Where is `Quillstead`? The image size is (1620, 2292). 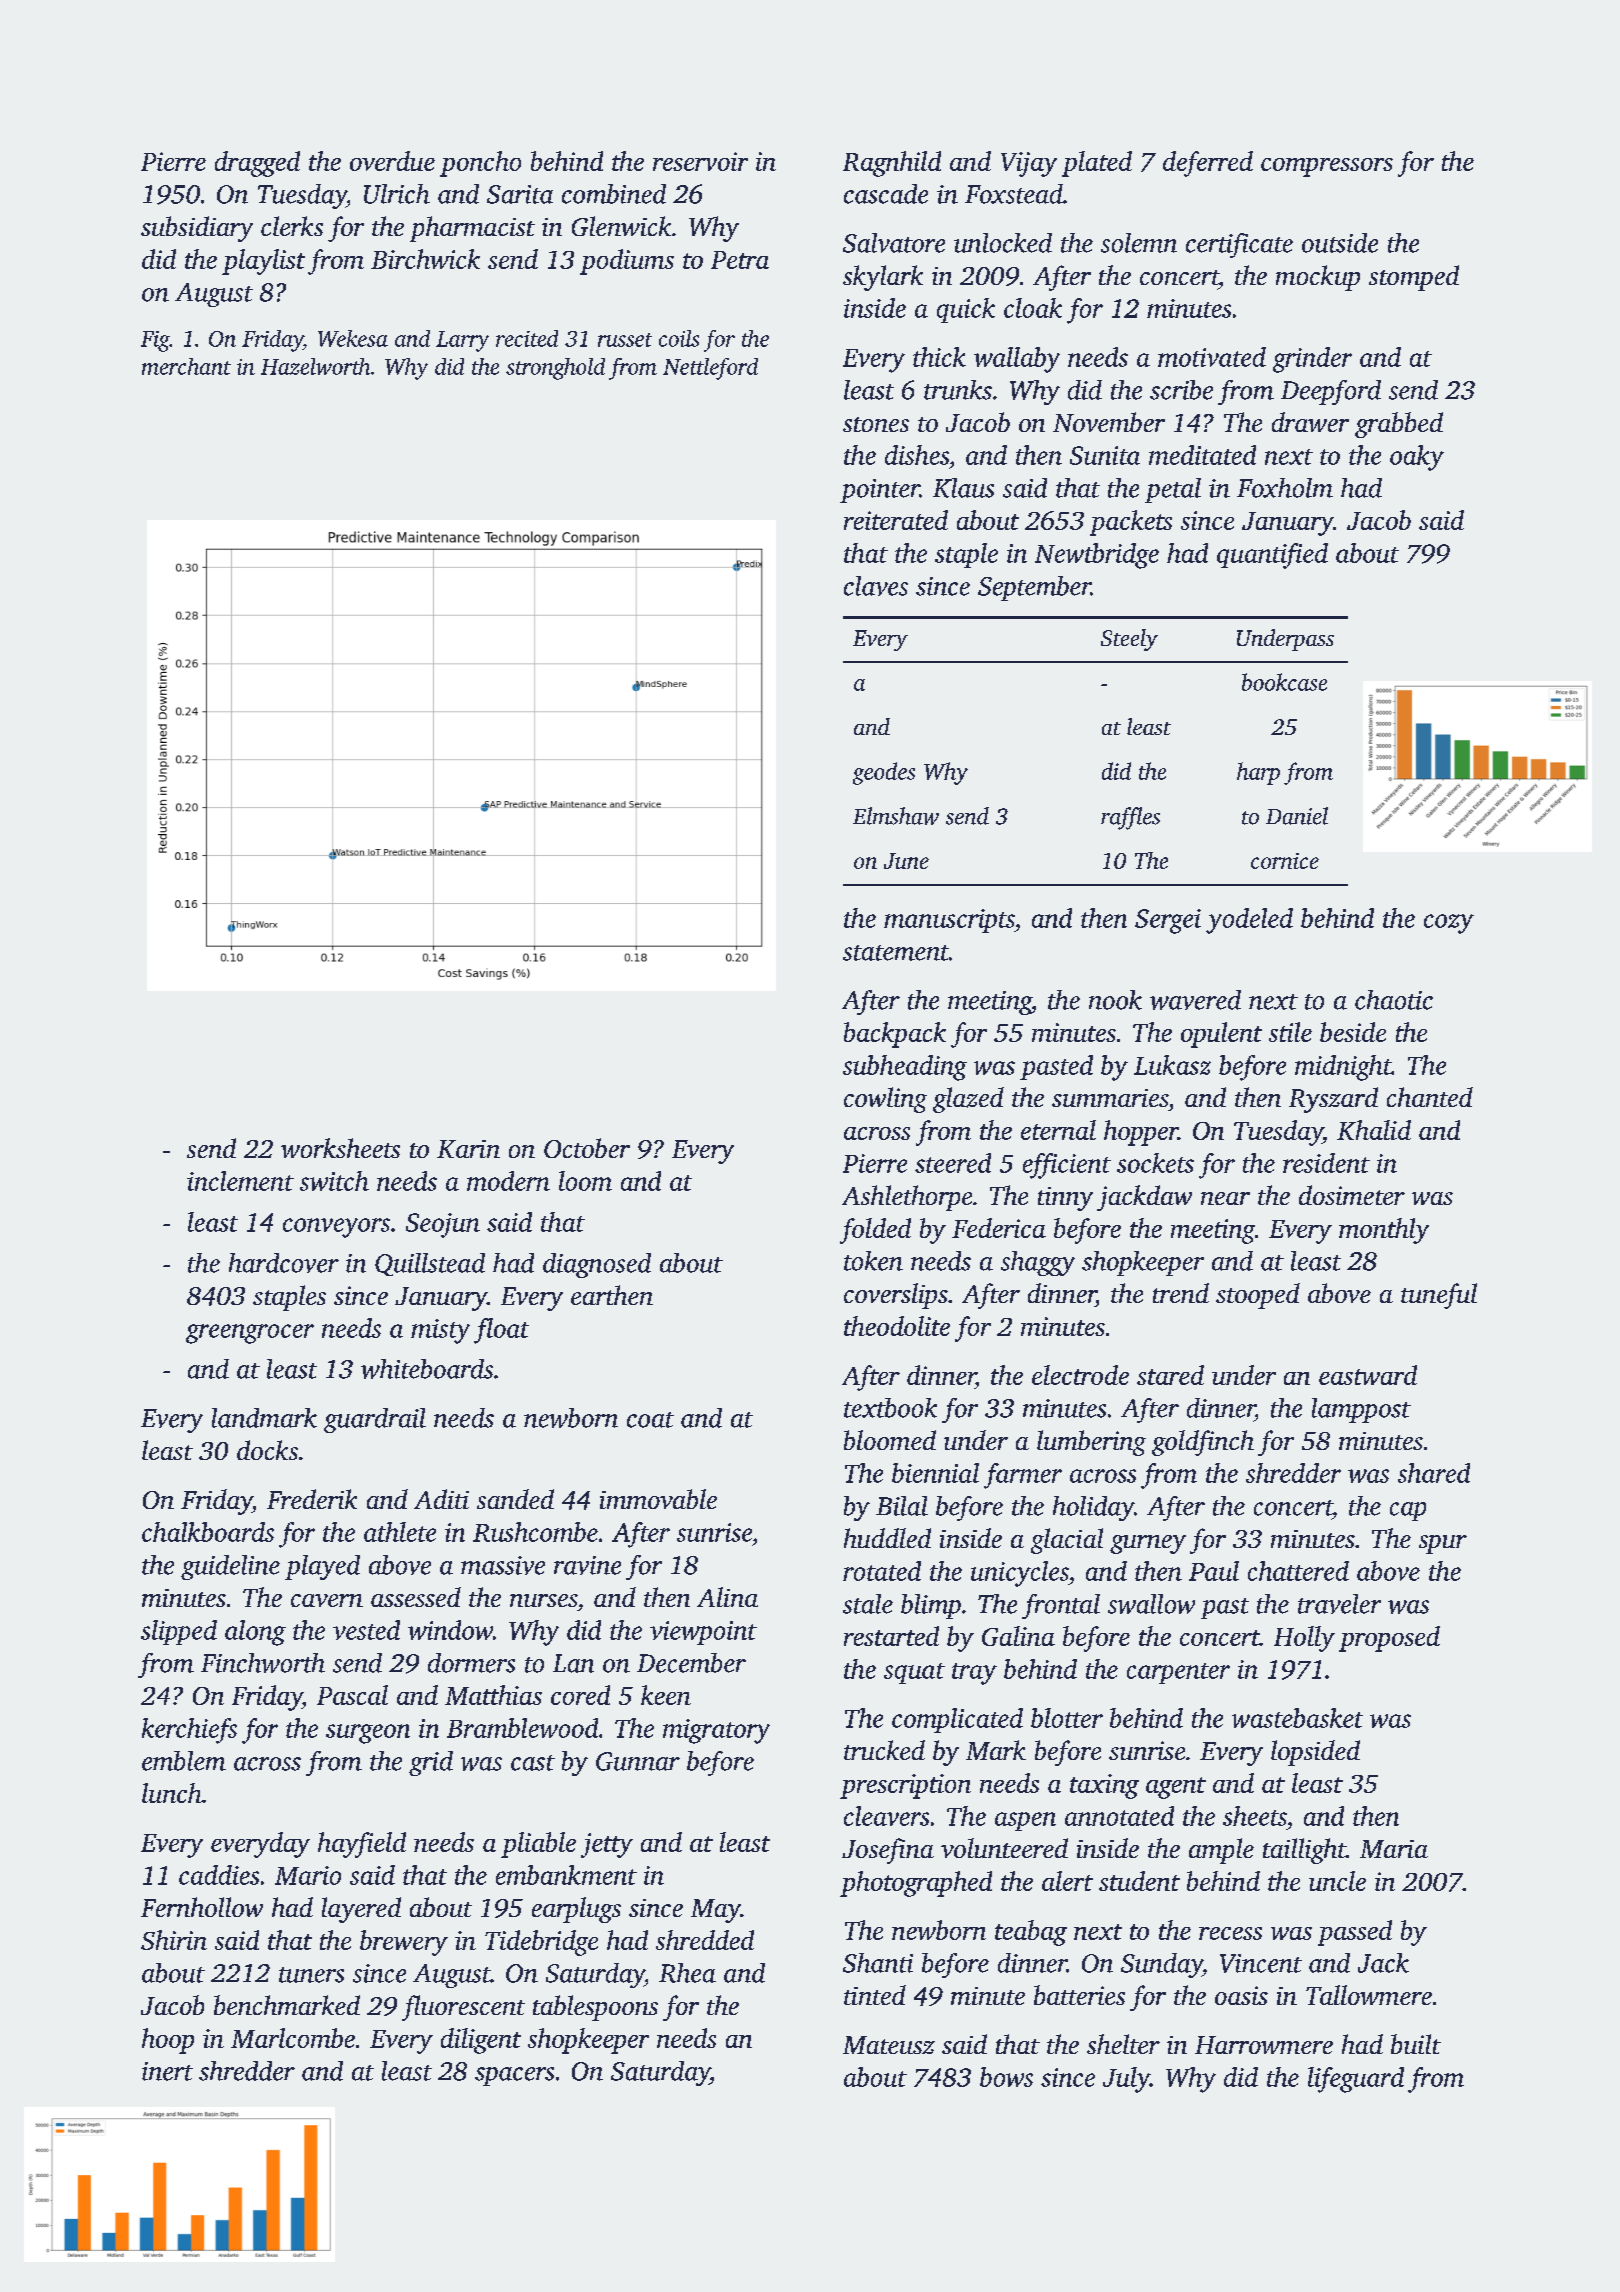 Quillstead is located at coordinates (430, 1264).
